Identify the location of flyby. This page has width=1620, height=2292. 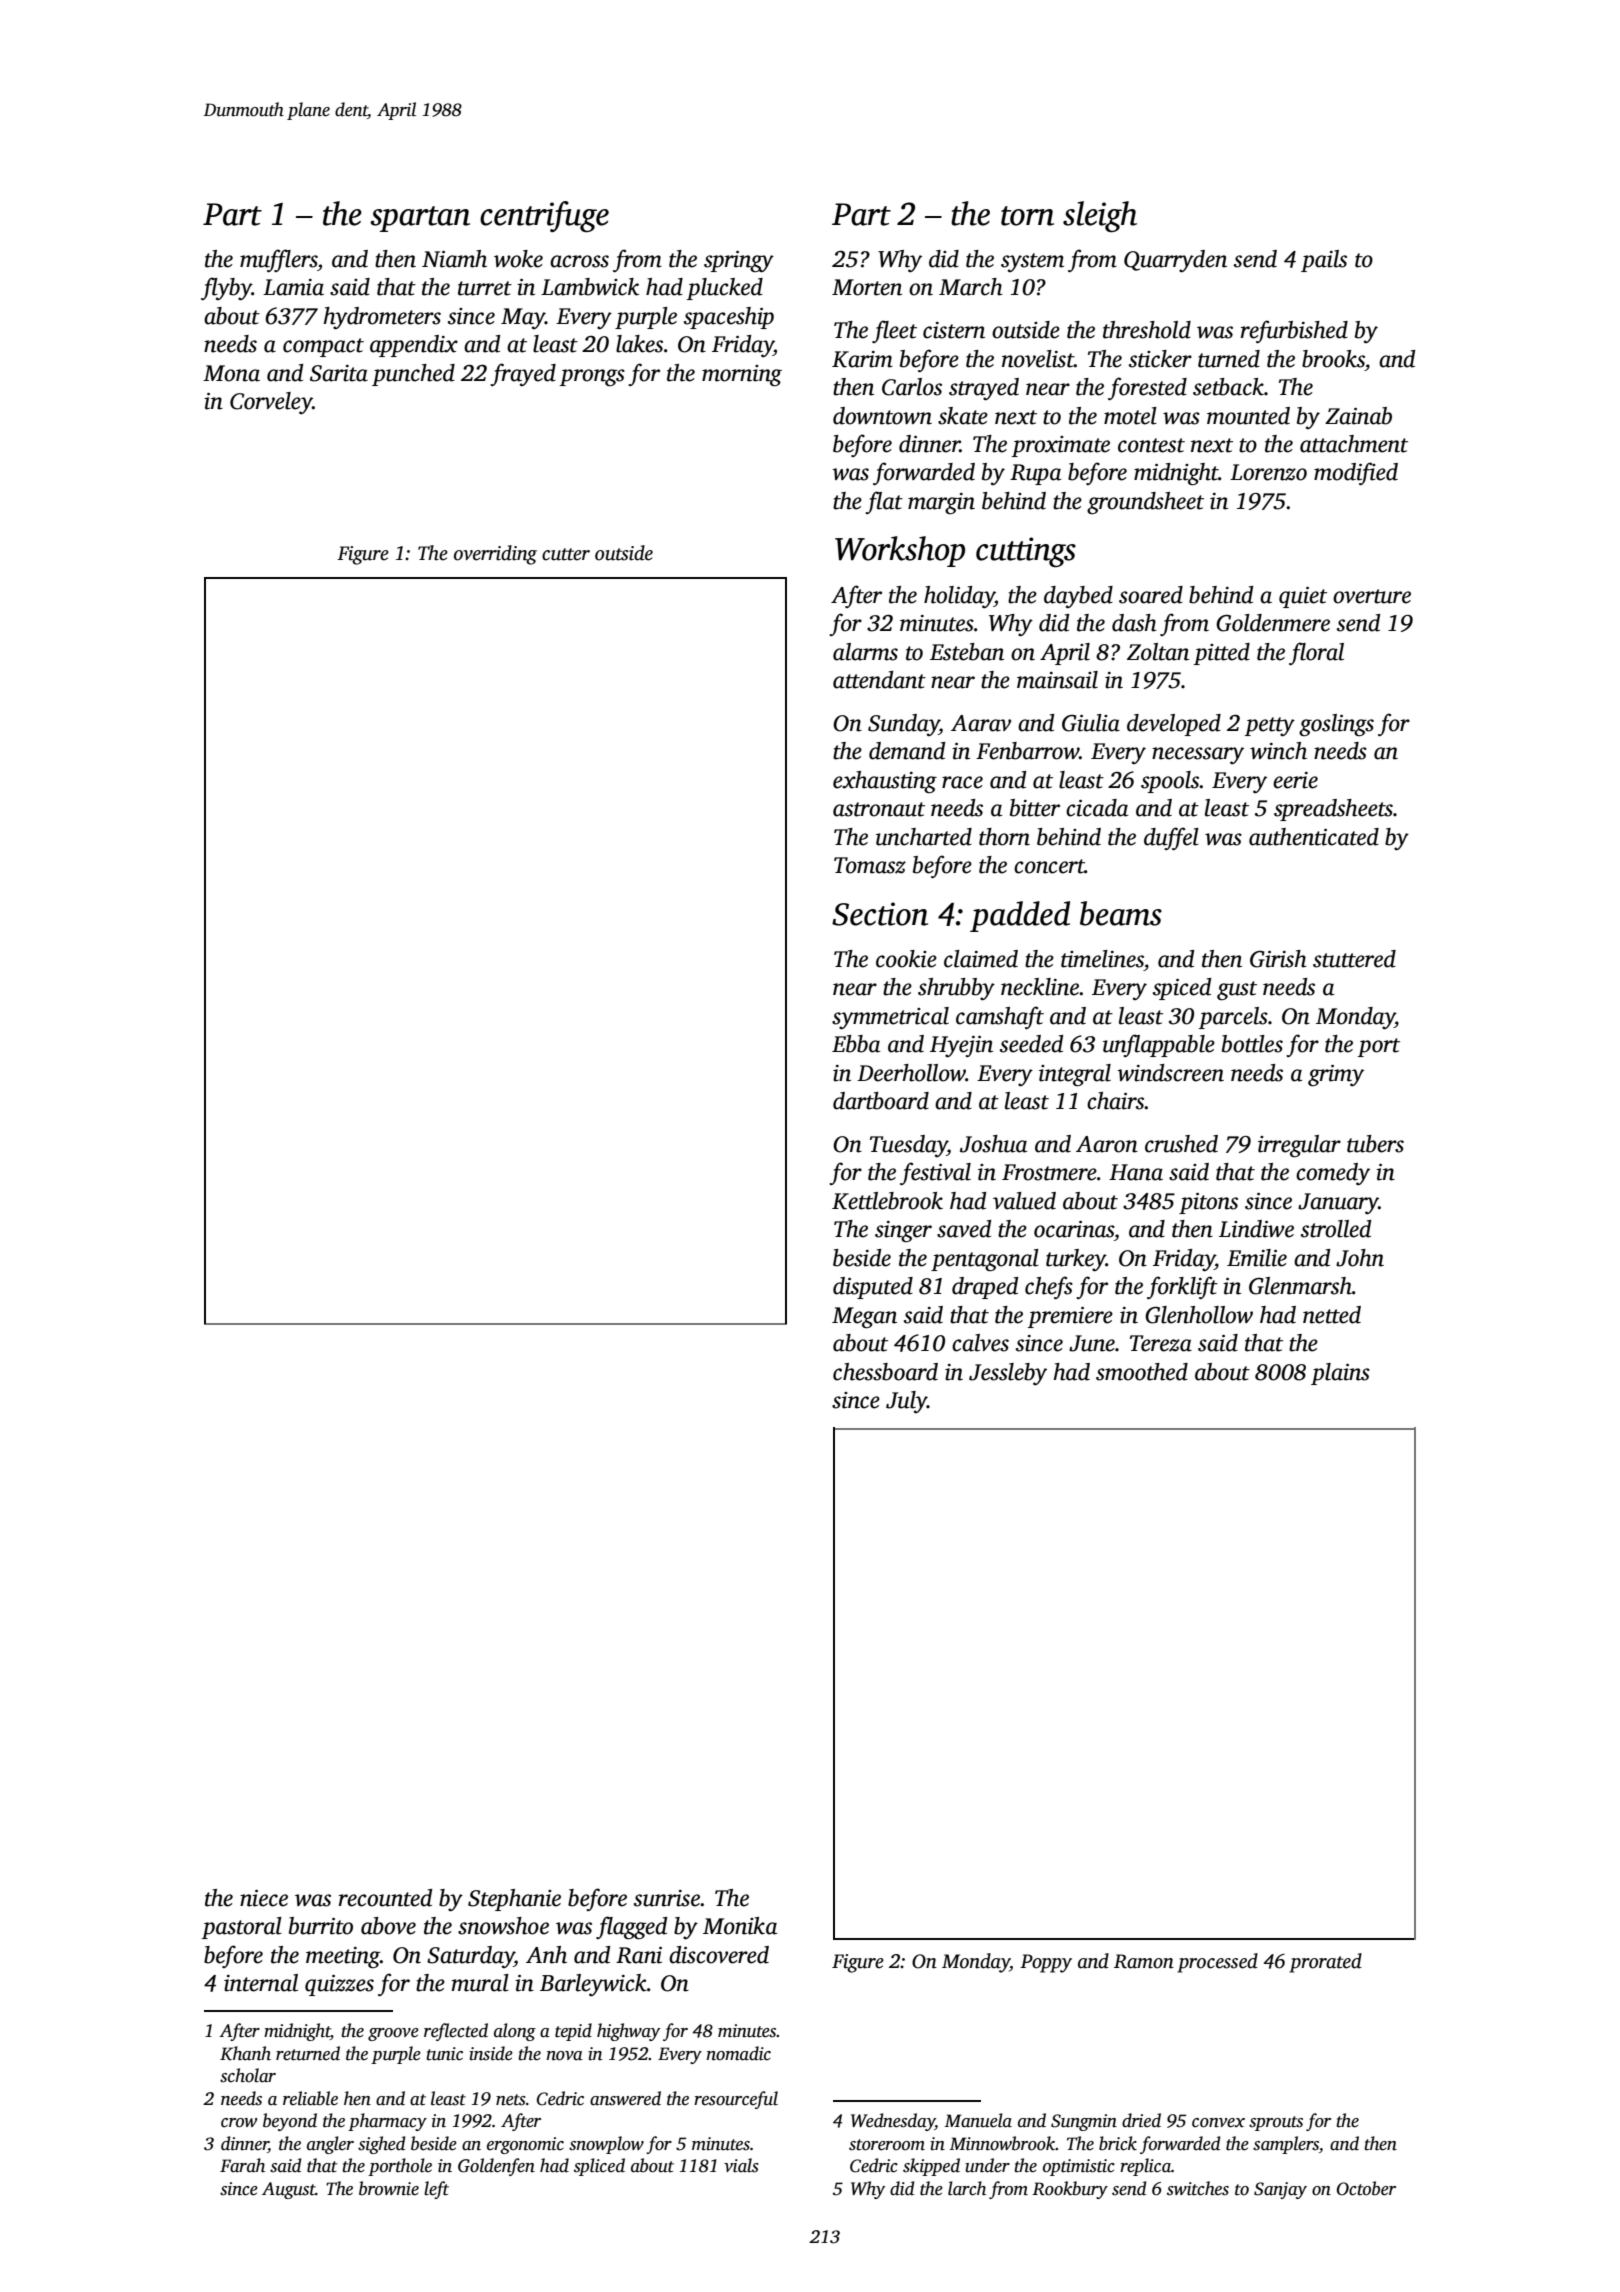
(226, 288).
